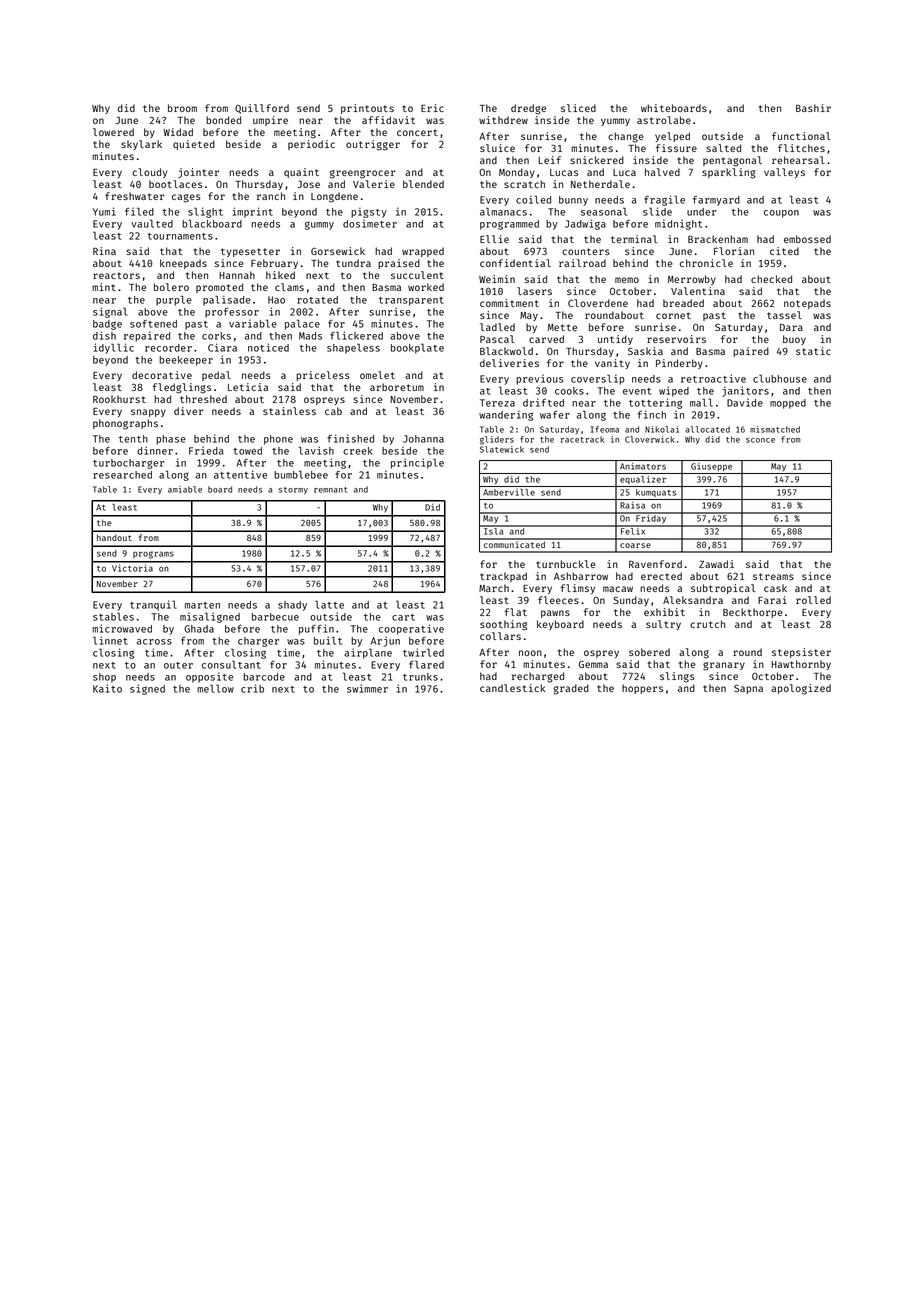 Image resolution: width=924 pixels, height=1308 pixels. I want to click on puffin, so click(316, 629).
